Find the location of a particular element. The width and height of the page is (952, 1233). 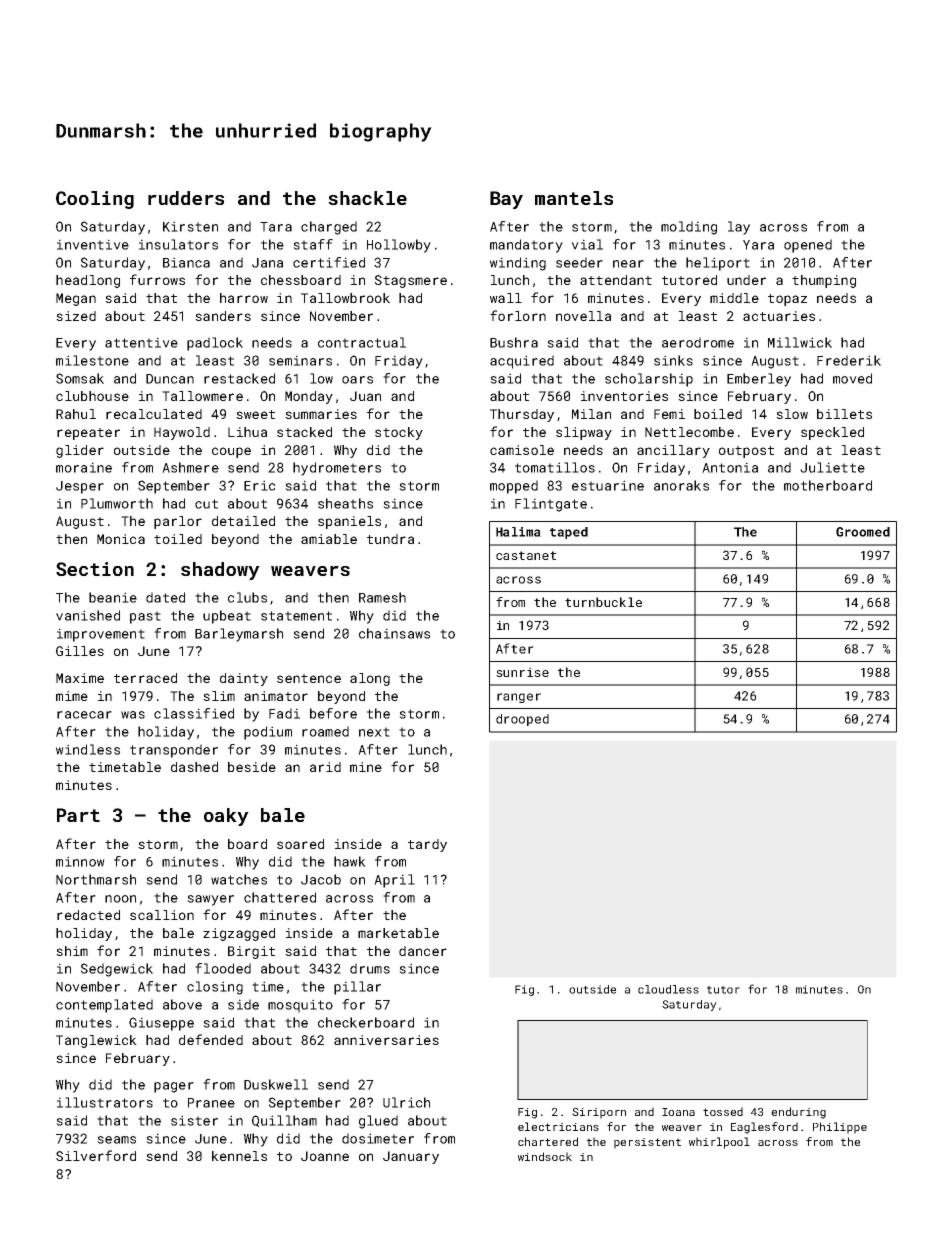

rudders is located at coordinates (186, 198).
